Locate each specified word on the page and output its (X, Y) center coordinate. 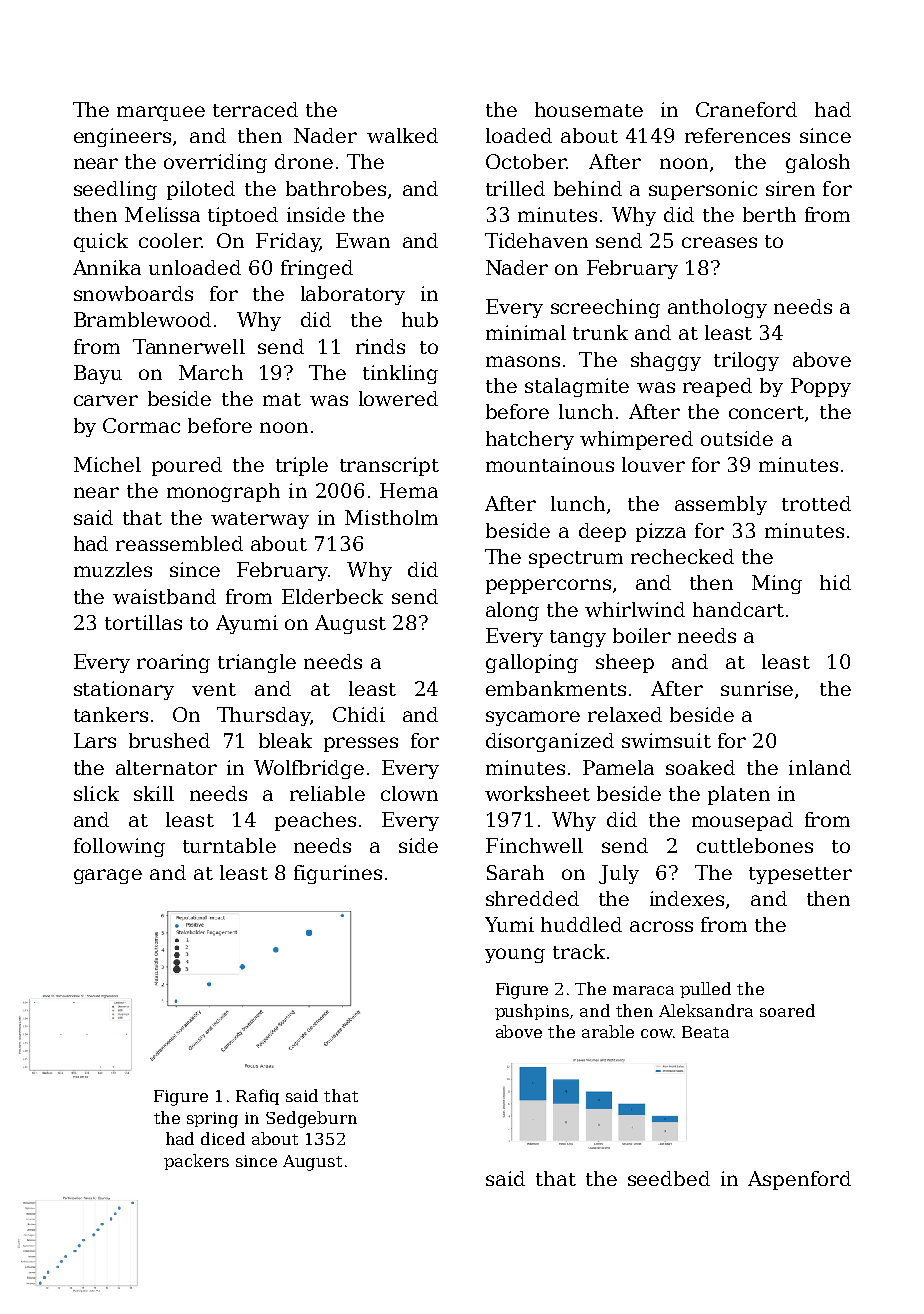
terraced (255, 109)
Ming (777, 584)
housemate (589, 109)
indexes (687, 898)
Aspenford (799, 1180)
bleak (285, 740)
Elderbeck (332, 596)
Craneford (746, 109)
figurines (338, 874)
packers (196, 1162)
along (512, 611)
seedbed (669, 1178)
